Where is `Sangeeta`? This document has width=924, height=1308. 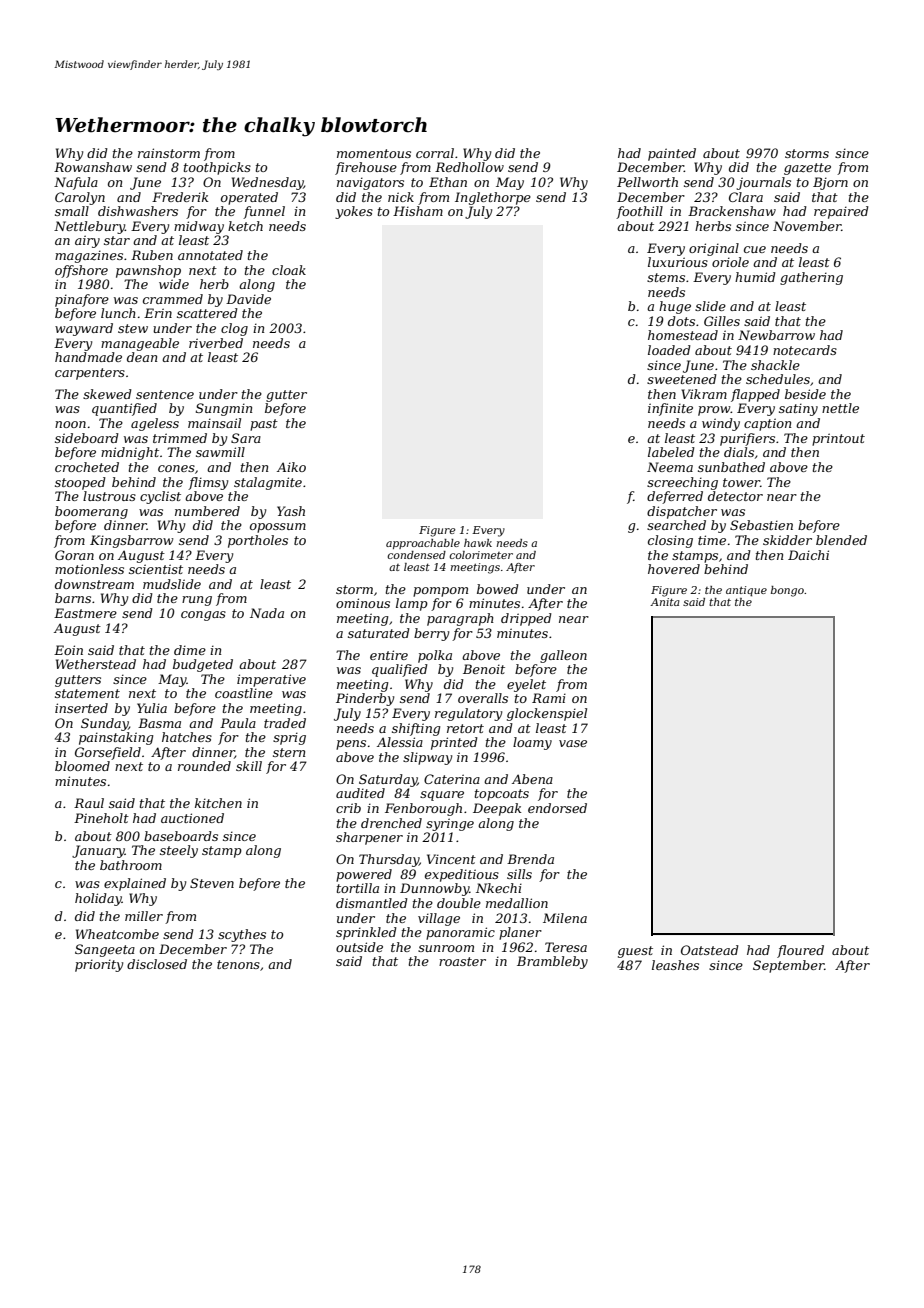 Sangeeta is located at coordinates (105, 950).
